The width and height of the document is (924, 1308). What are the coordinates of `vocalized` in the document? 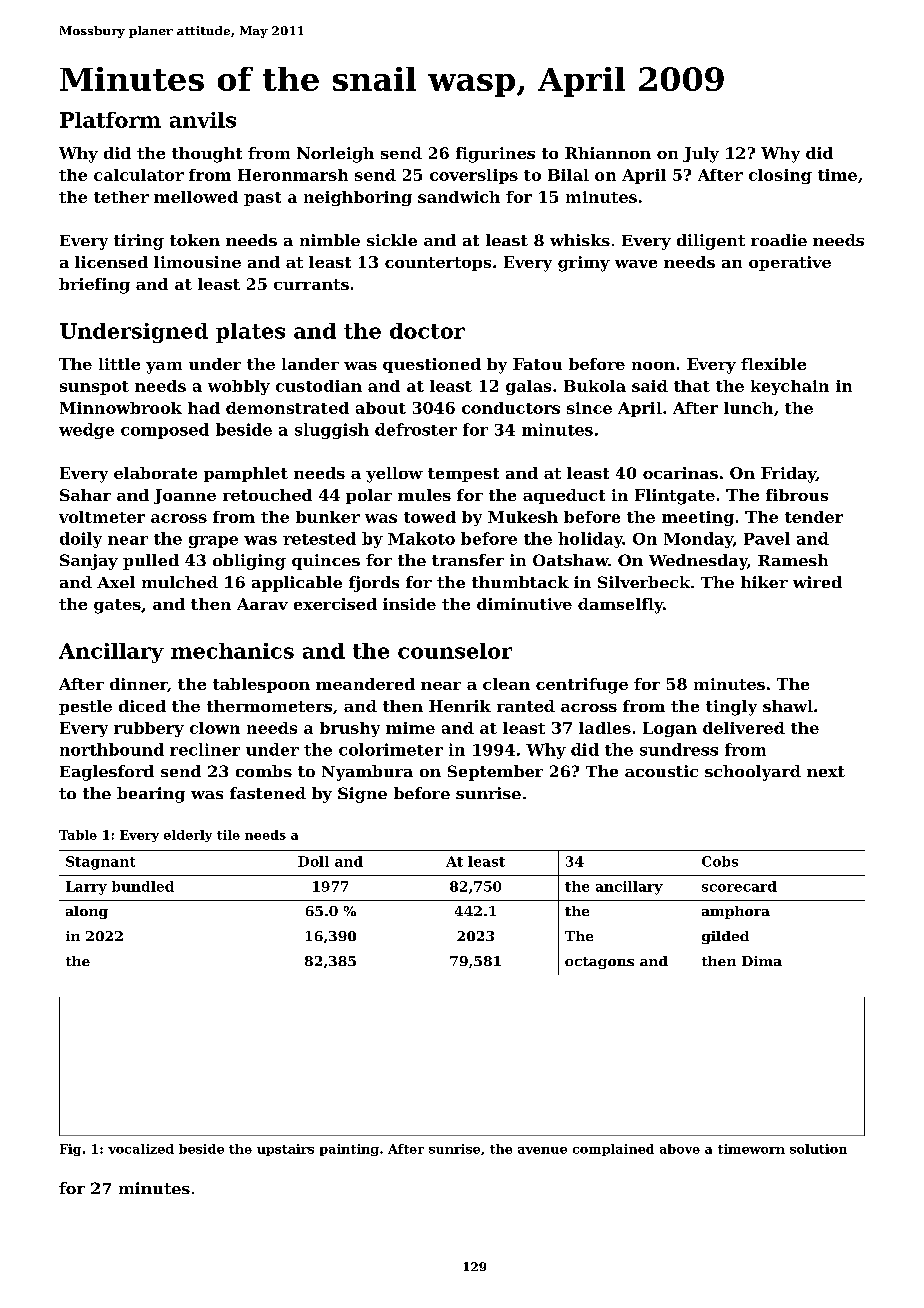 It's located at (141, 1149).
